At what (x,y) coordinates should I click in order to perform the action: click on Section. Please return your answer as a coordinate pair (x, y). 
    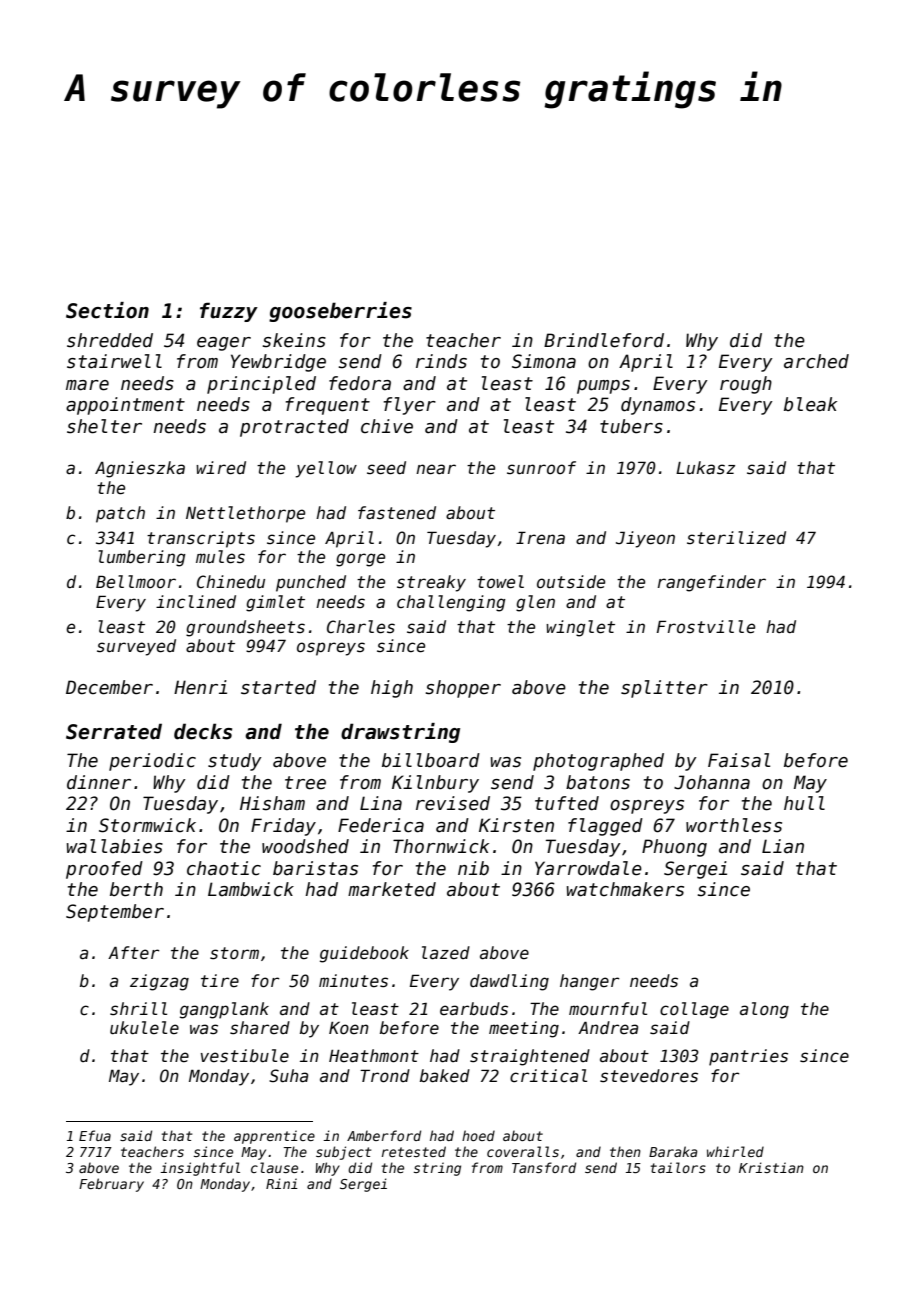
    Looking at the image, I should click on (107, 310).
